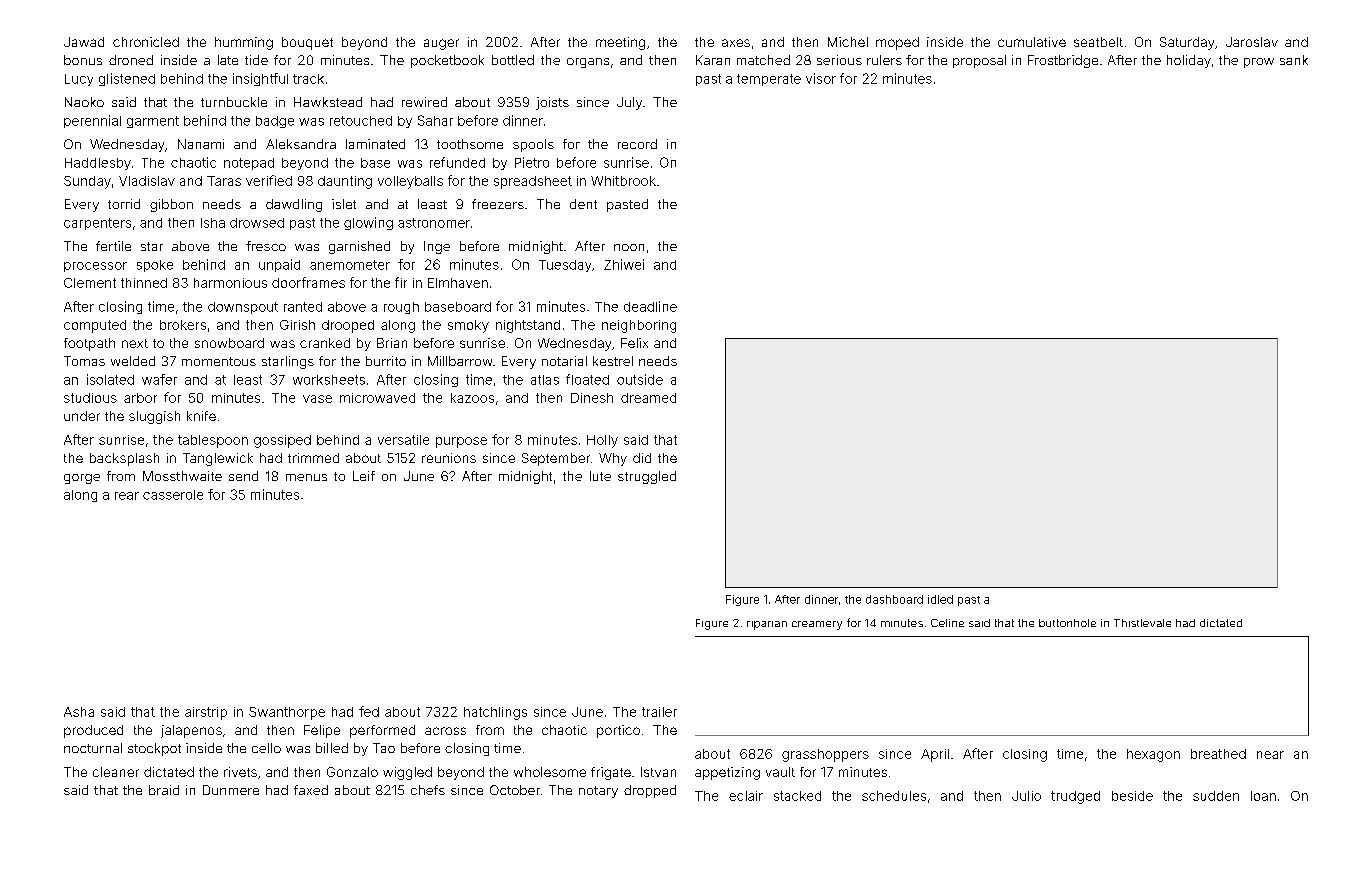  What do you see at coordinates (746, 796) in the page?
I see `eclair` at bounding box center [746, 796].
